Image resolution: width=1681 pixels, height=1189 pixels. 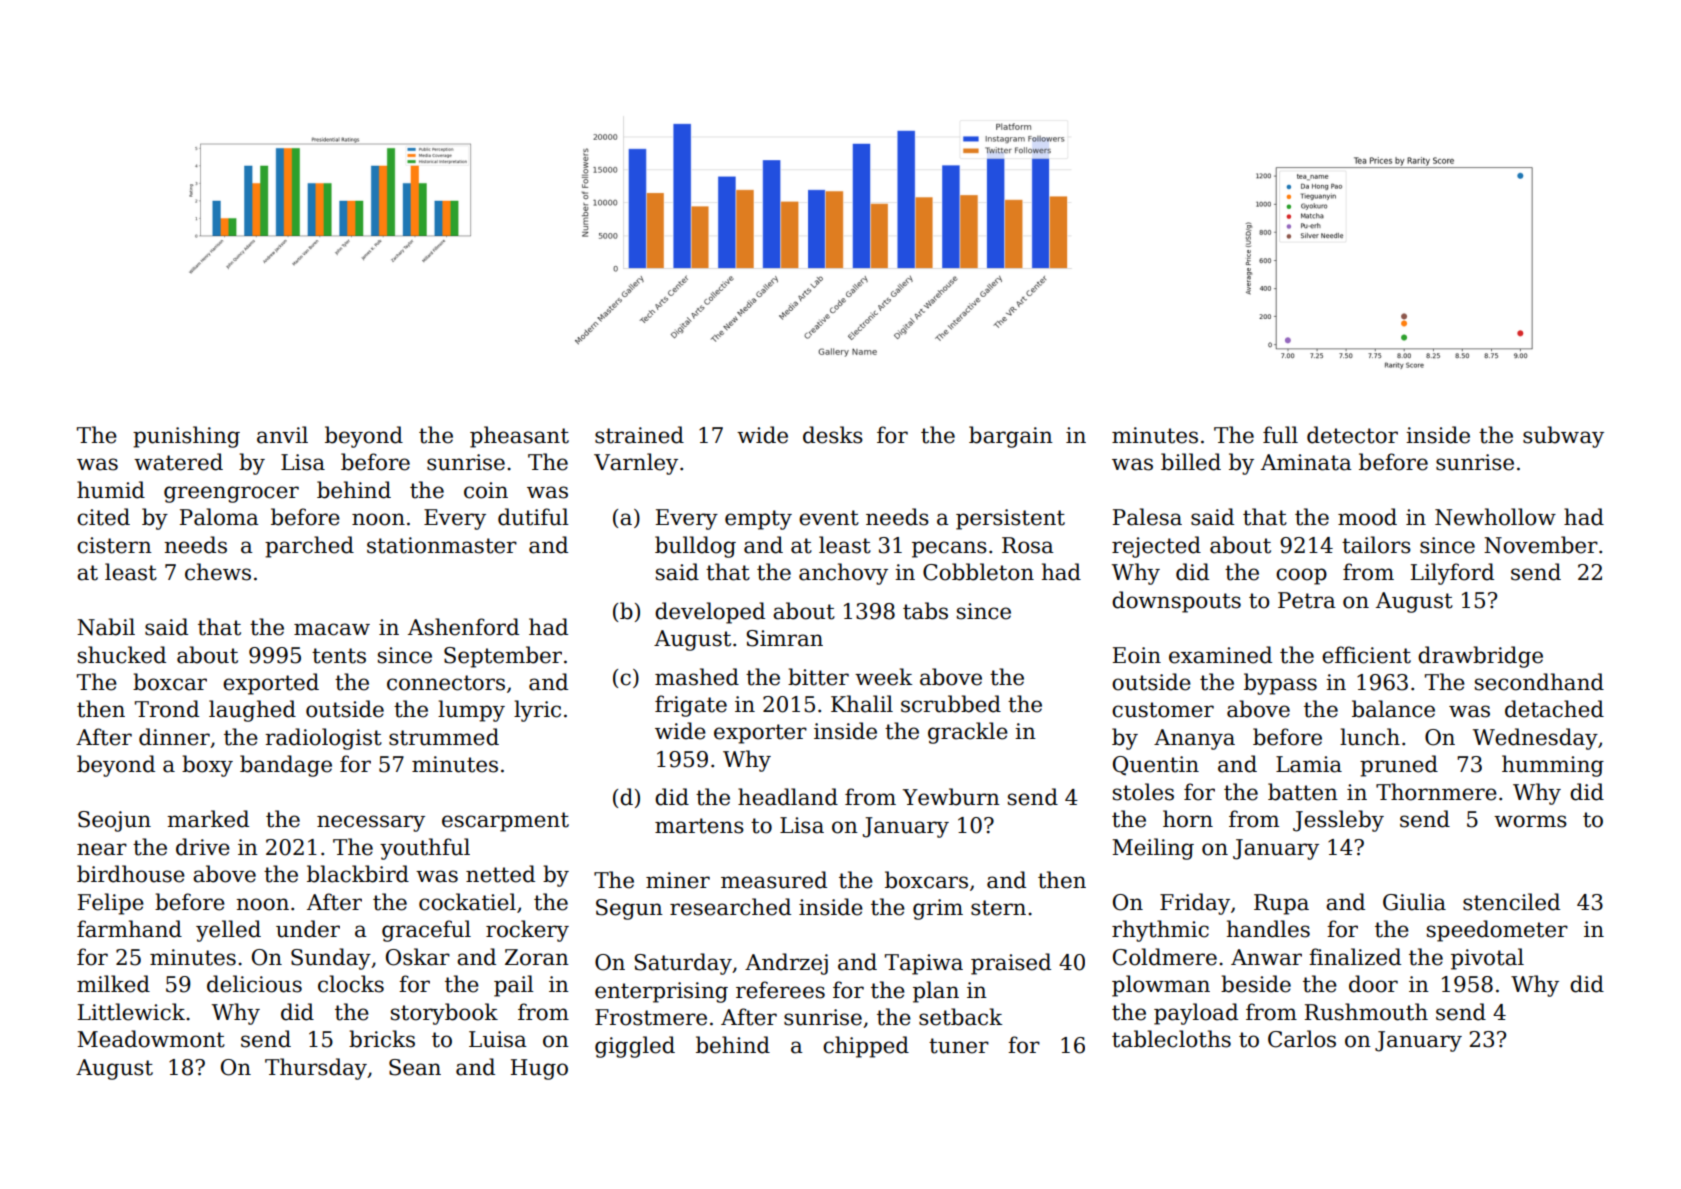 I want to click on detector, so click(x=1352, y=435).
